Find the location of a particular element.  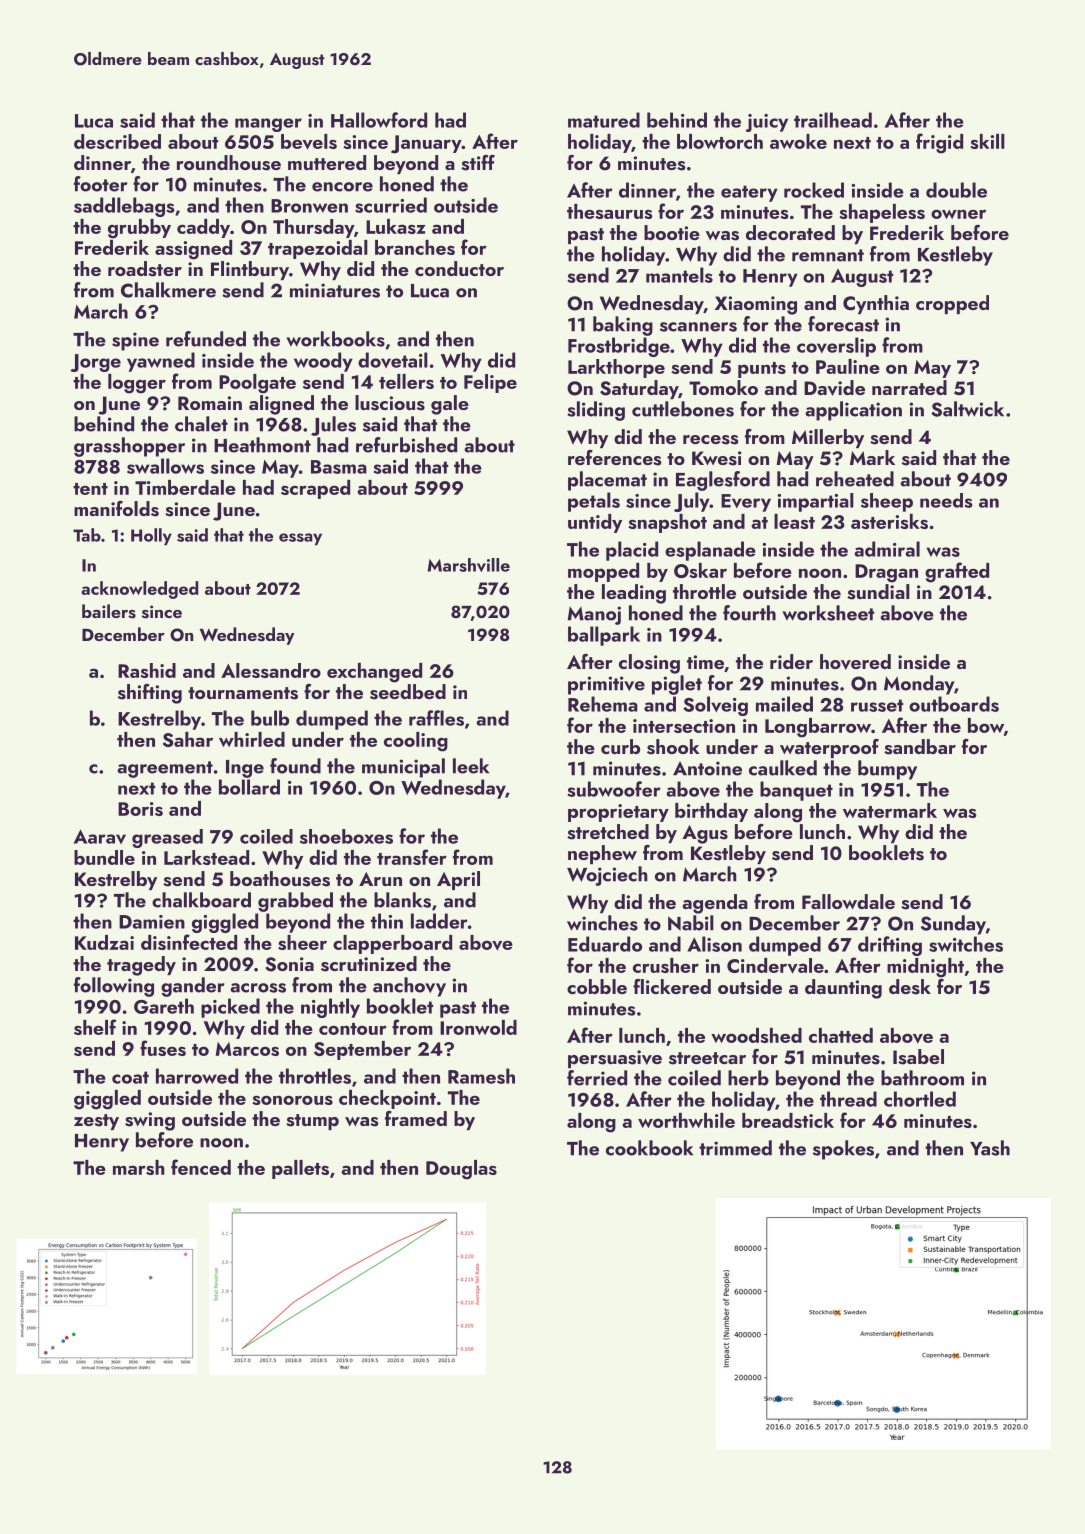

snapshot is located at coordinates (667, 523).
